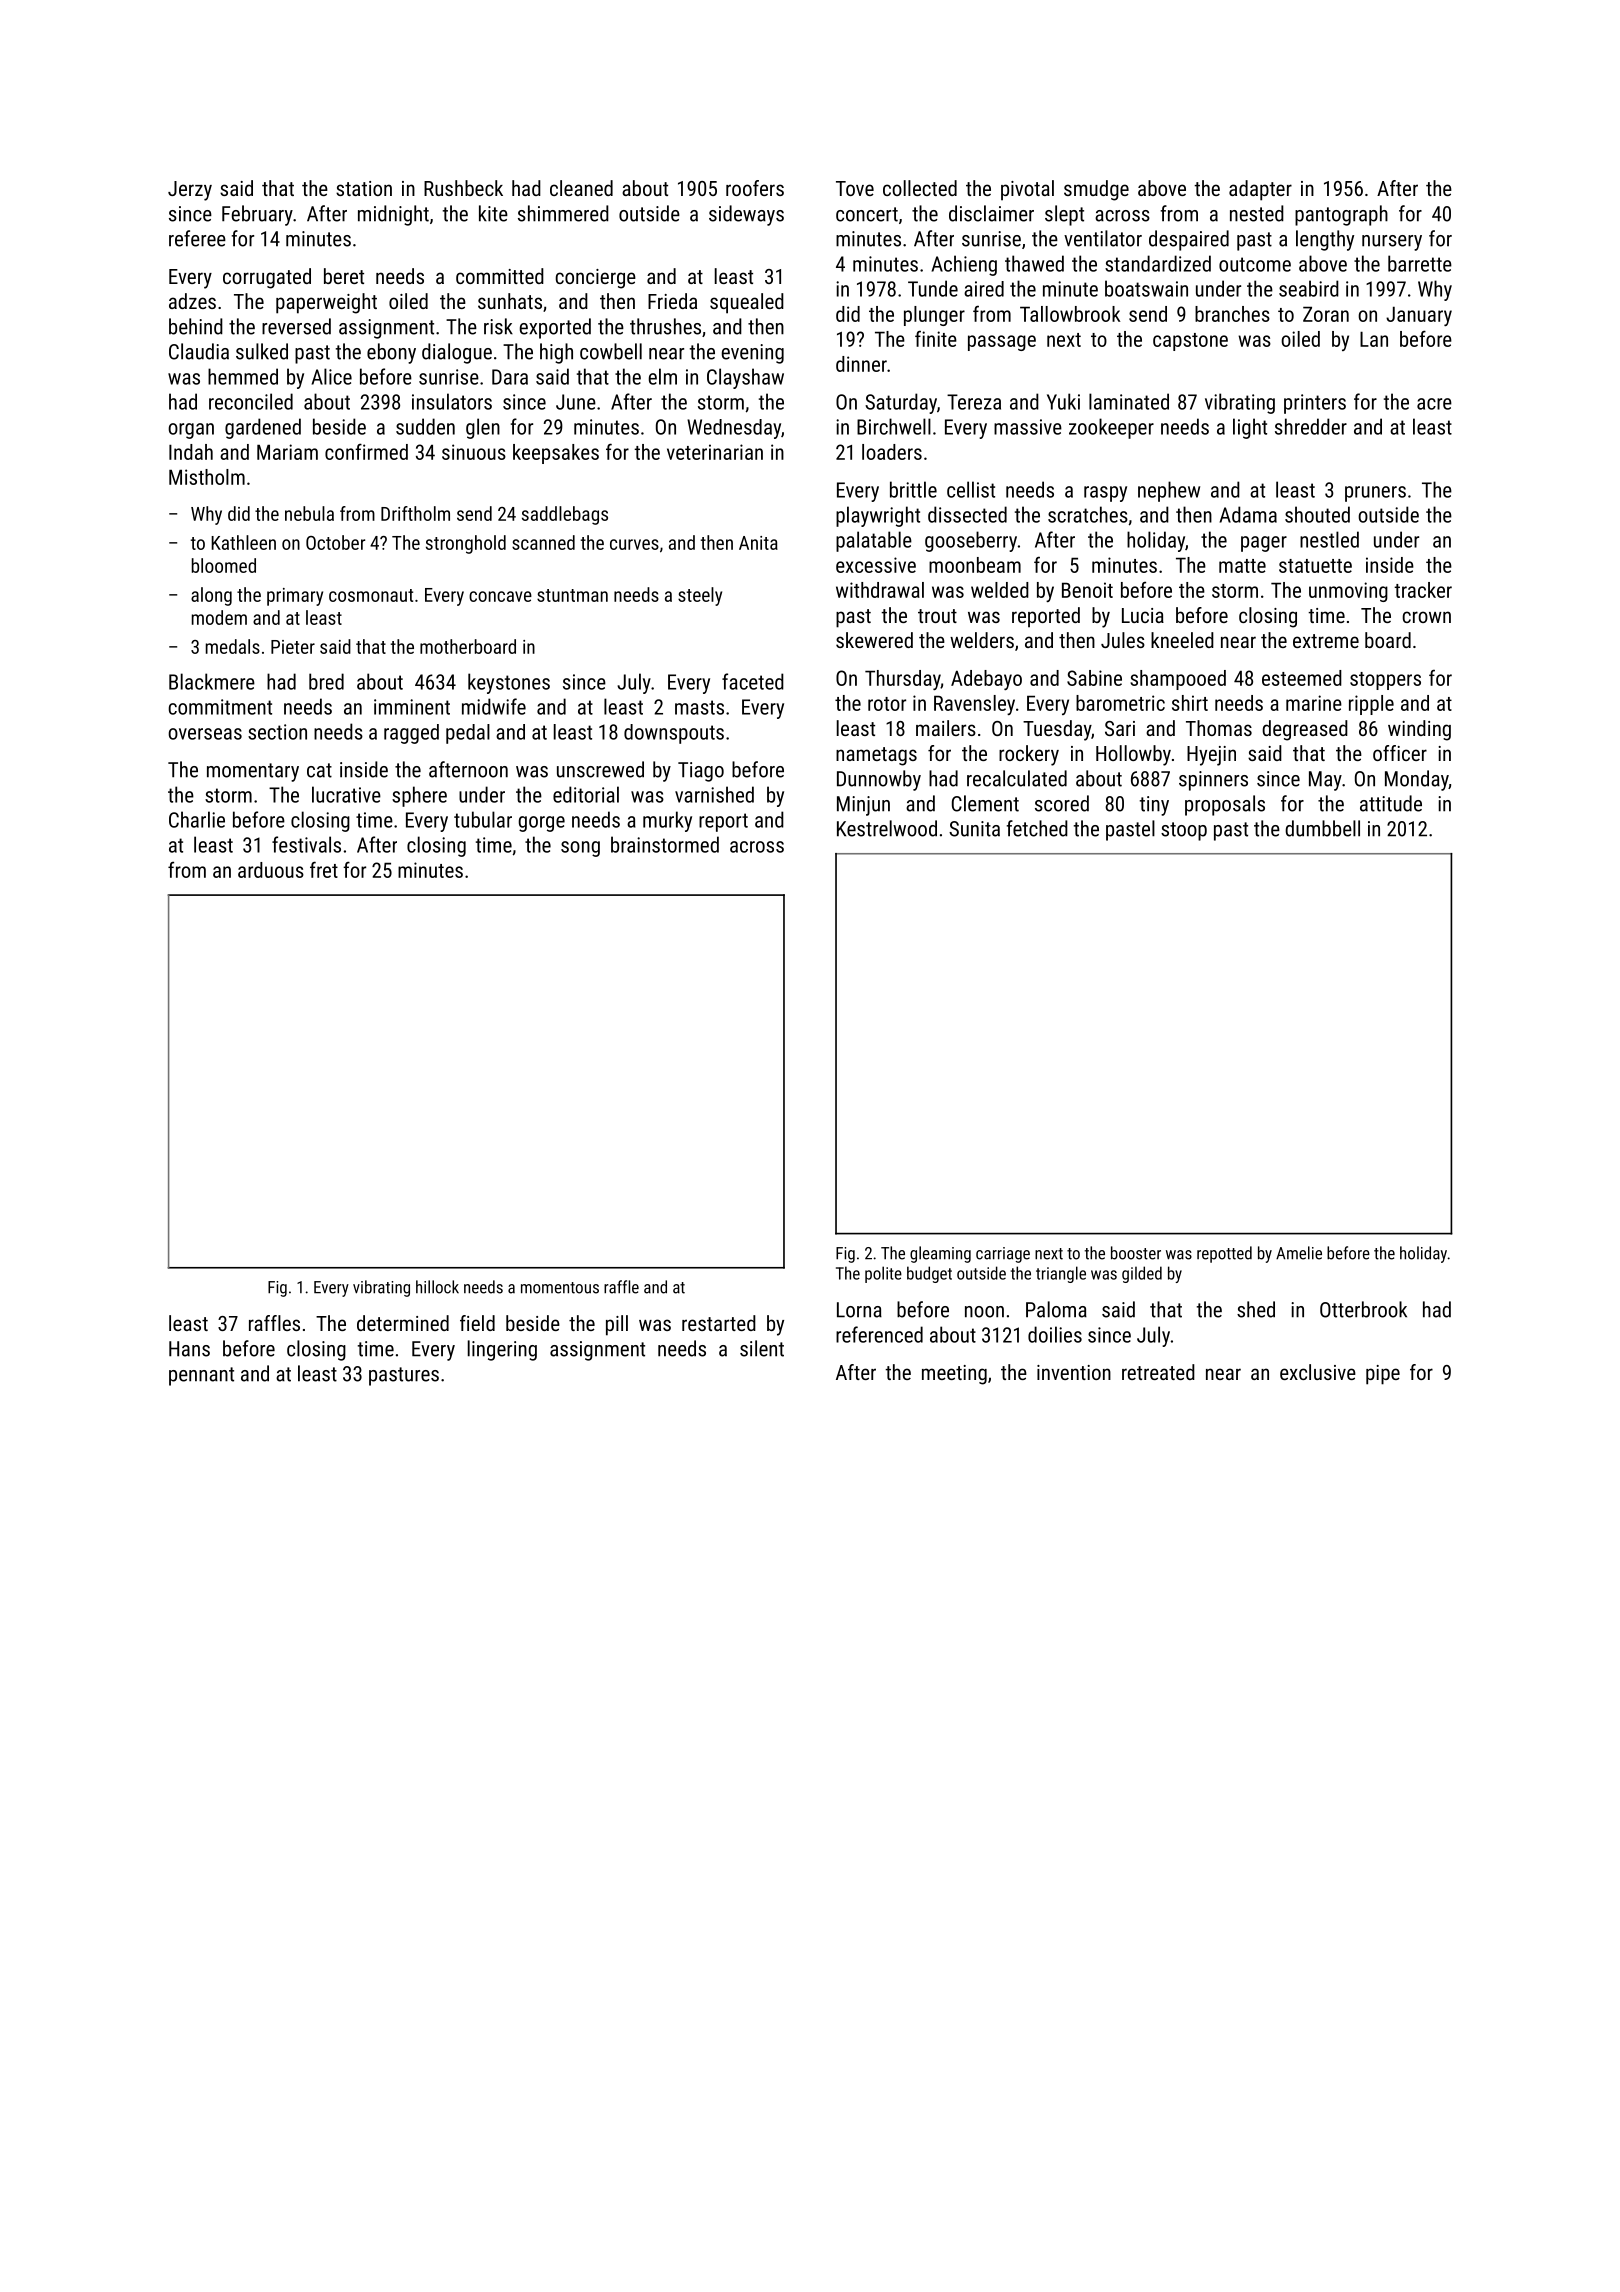  Describe the element at coordinates (861, 364) in the document. I see `dinner` at that location.
